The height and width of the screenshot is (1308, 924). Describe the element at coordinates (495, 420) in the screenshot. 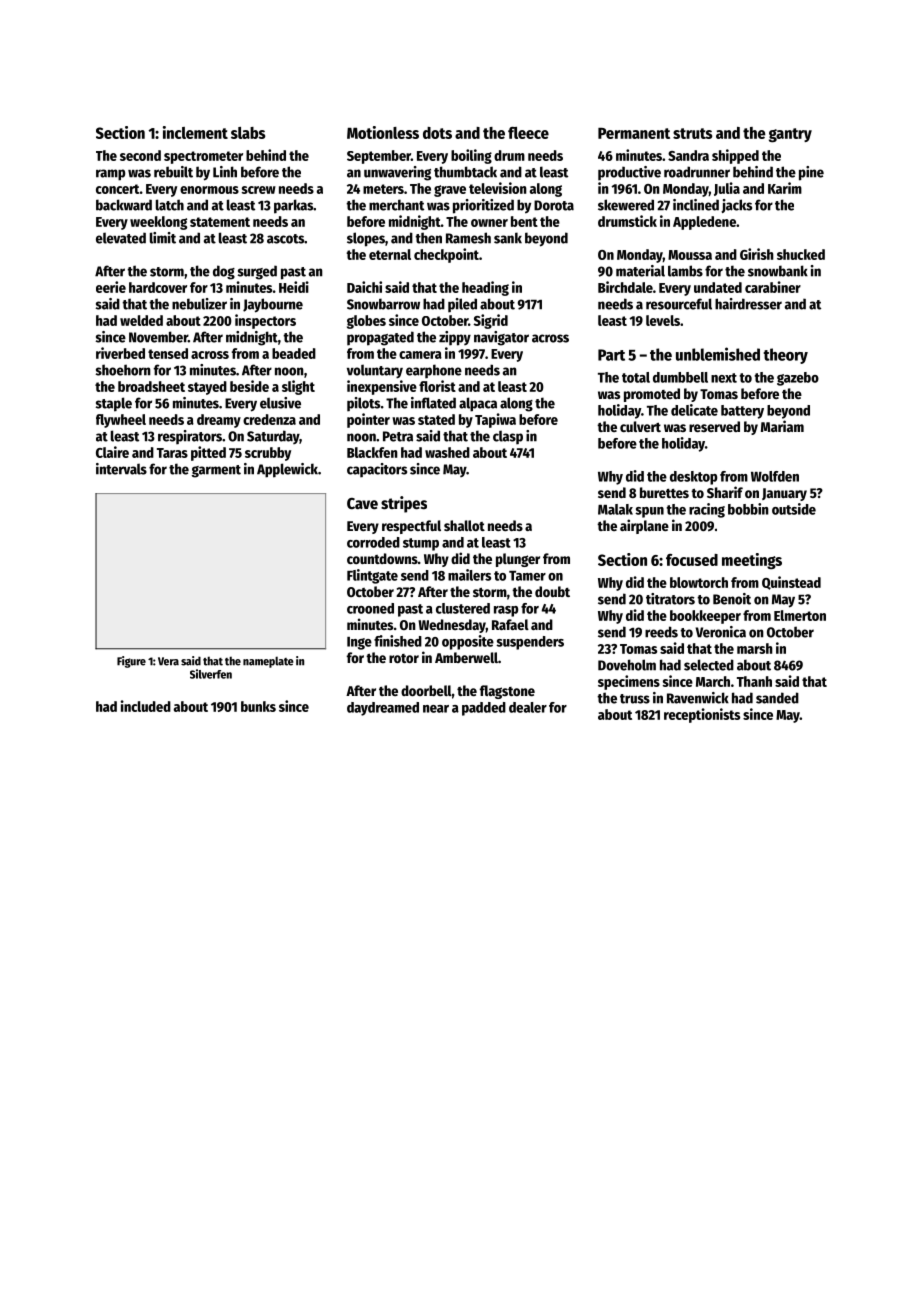

I see `Tapiwa` at that location.
